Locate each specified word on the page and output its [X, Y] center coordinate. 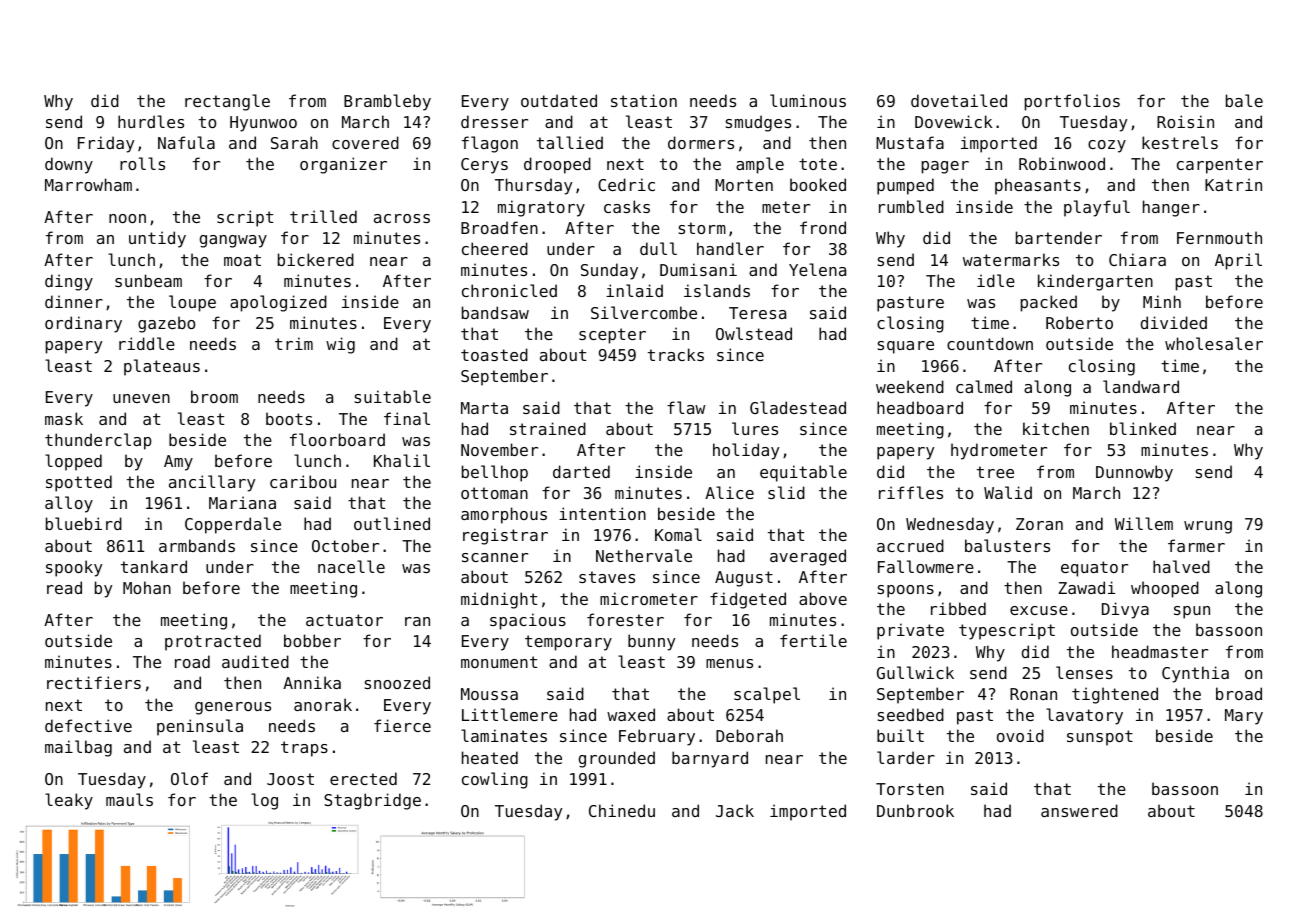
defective [88, 725]
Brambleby [387, 102]
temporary [568, 643]
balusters [1007, 545]
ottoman [494, 493]
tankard [154, 566]
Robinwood [1062, 163]
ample [760, 165]
